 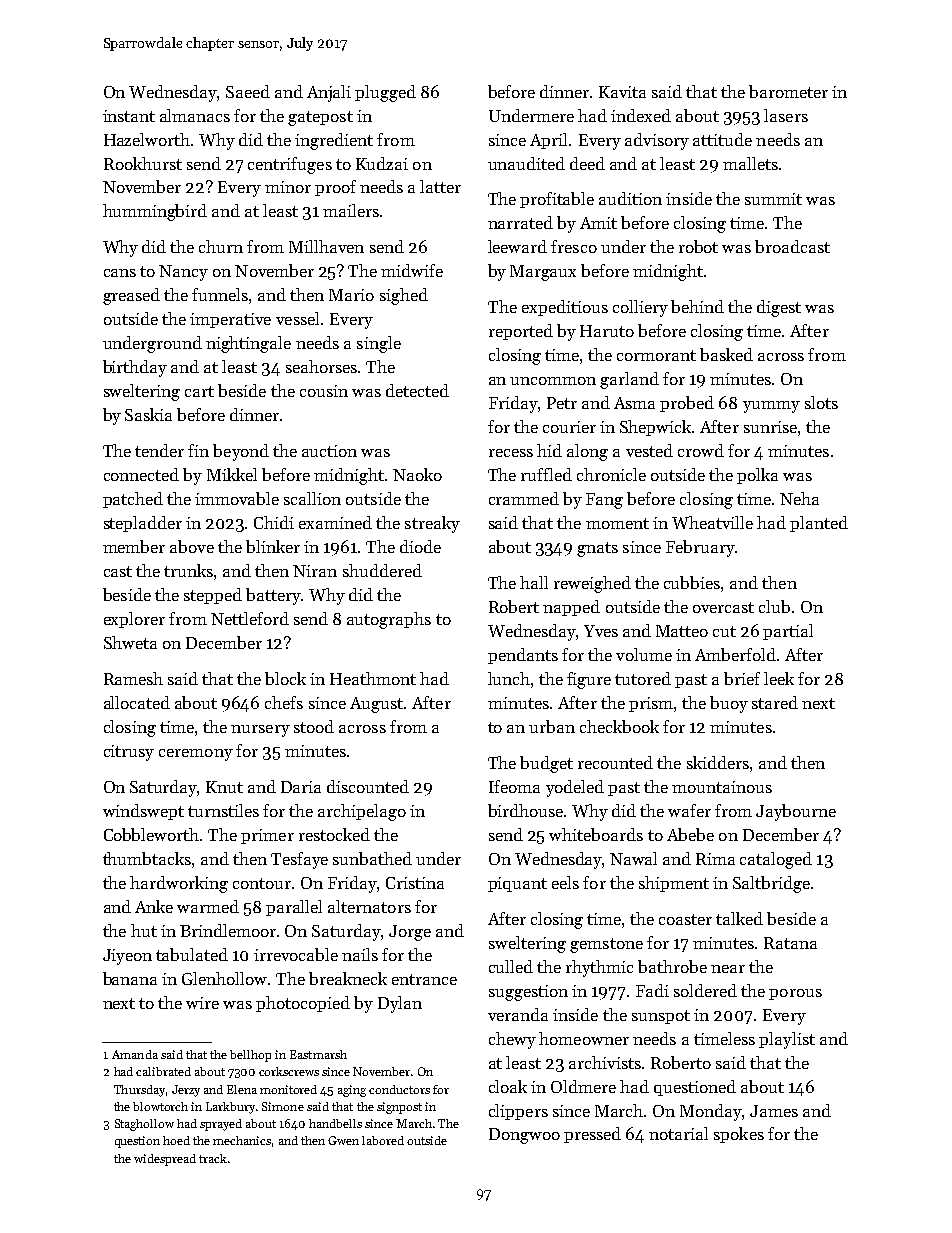 I want to click on Tesfaye, so click(x=299, y=860).
